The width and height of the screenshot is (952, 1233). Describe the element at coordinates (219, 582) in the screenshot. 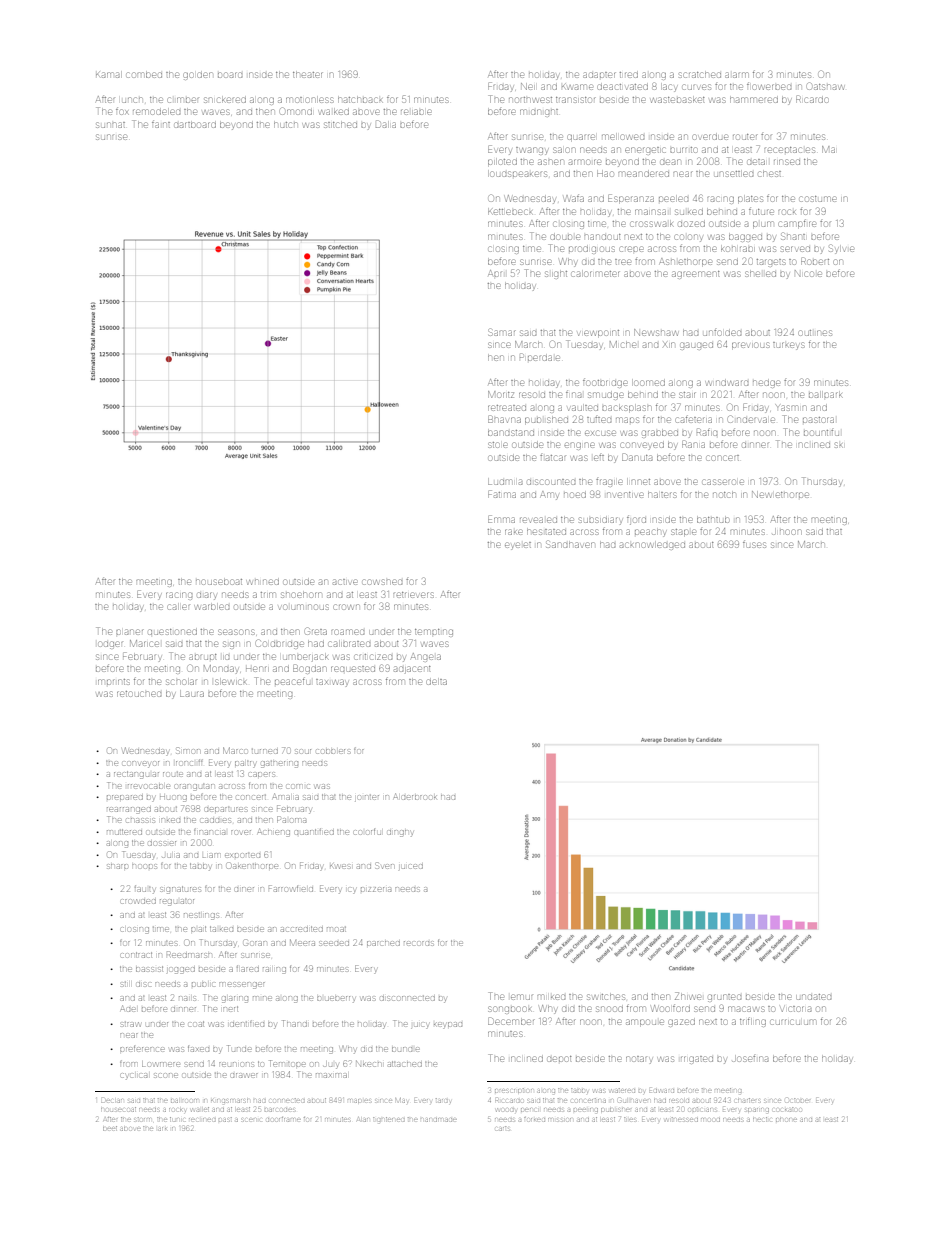

I see `houseboat` at that location.
